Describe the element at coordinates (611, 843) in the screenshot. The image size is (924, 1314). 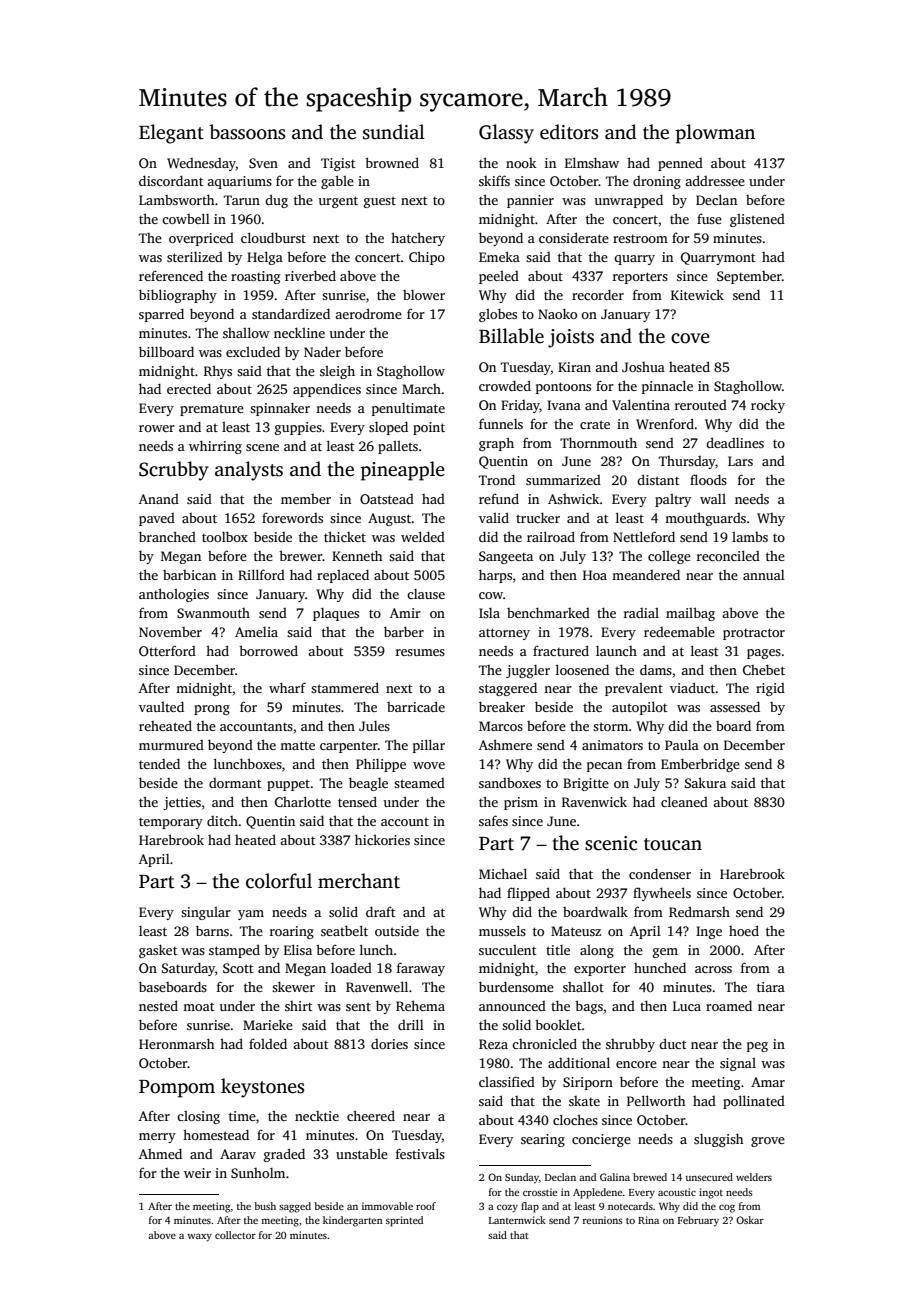
I see `scenic` at that location.
